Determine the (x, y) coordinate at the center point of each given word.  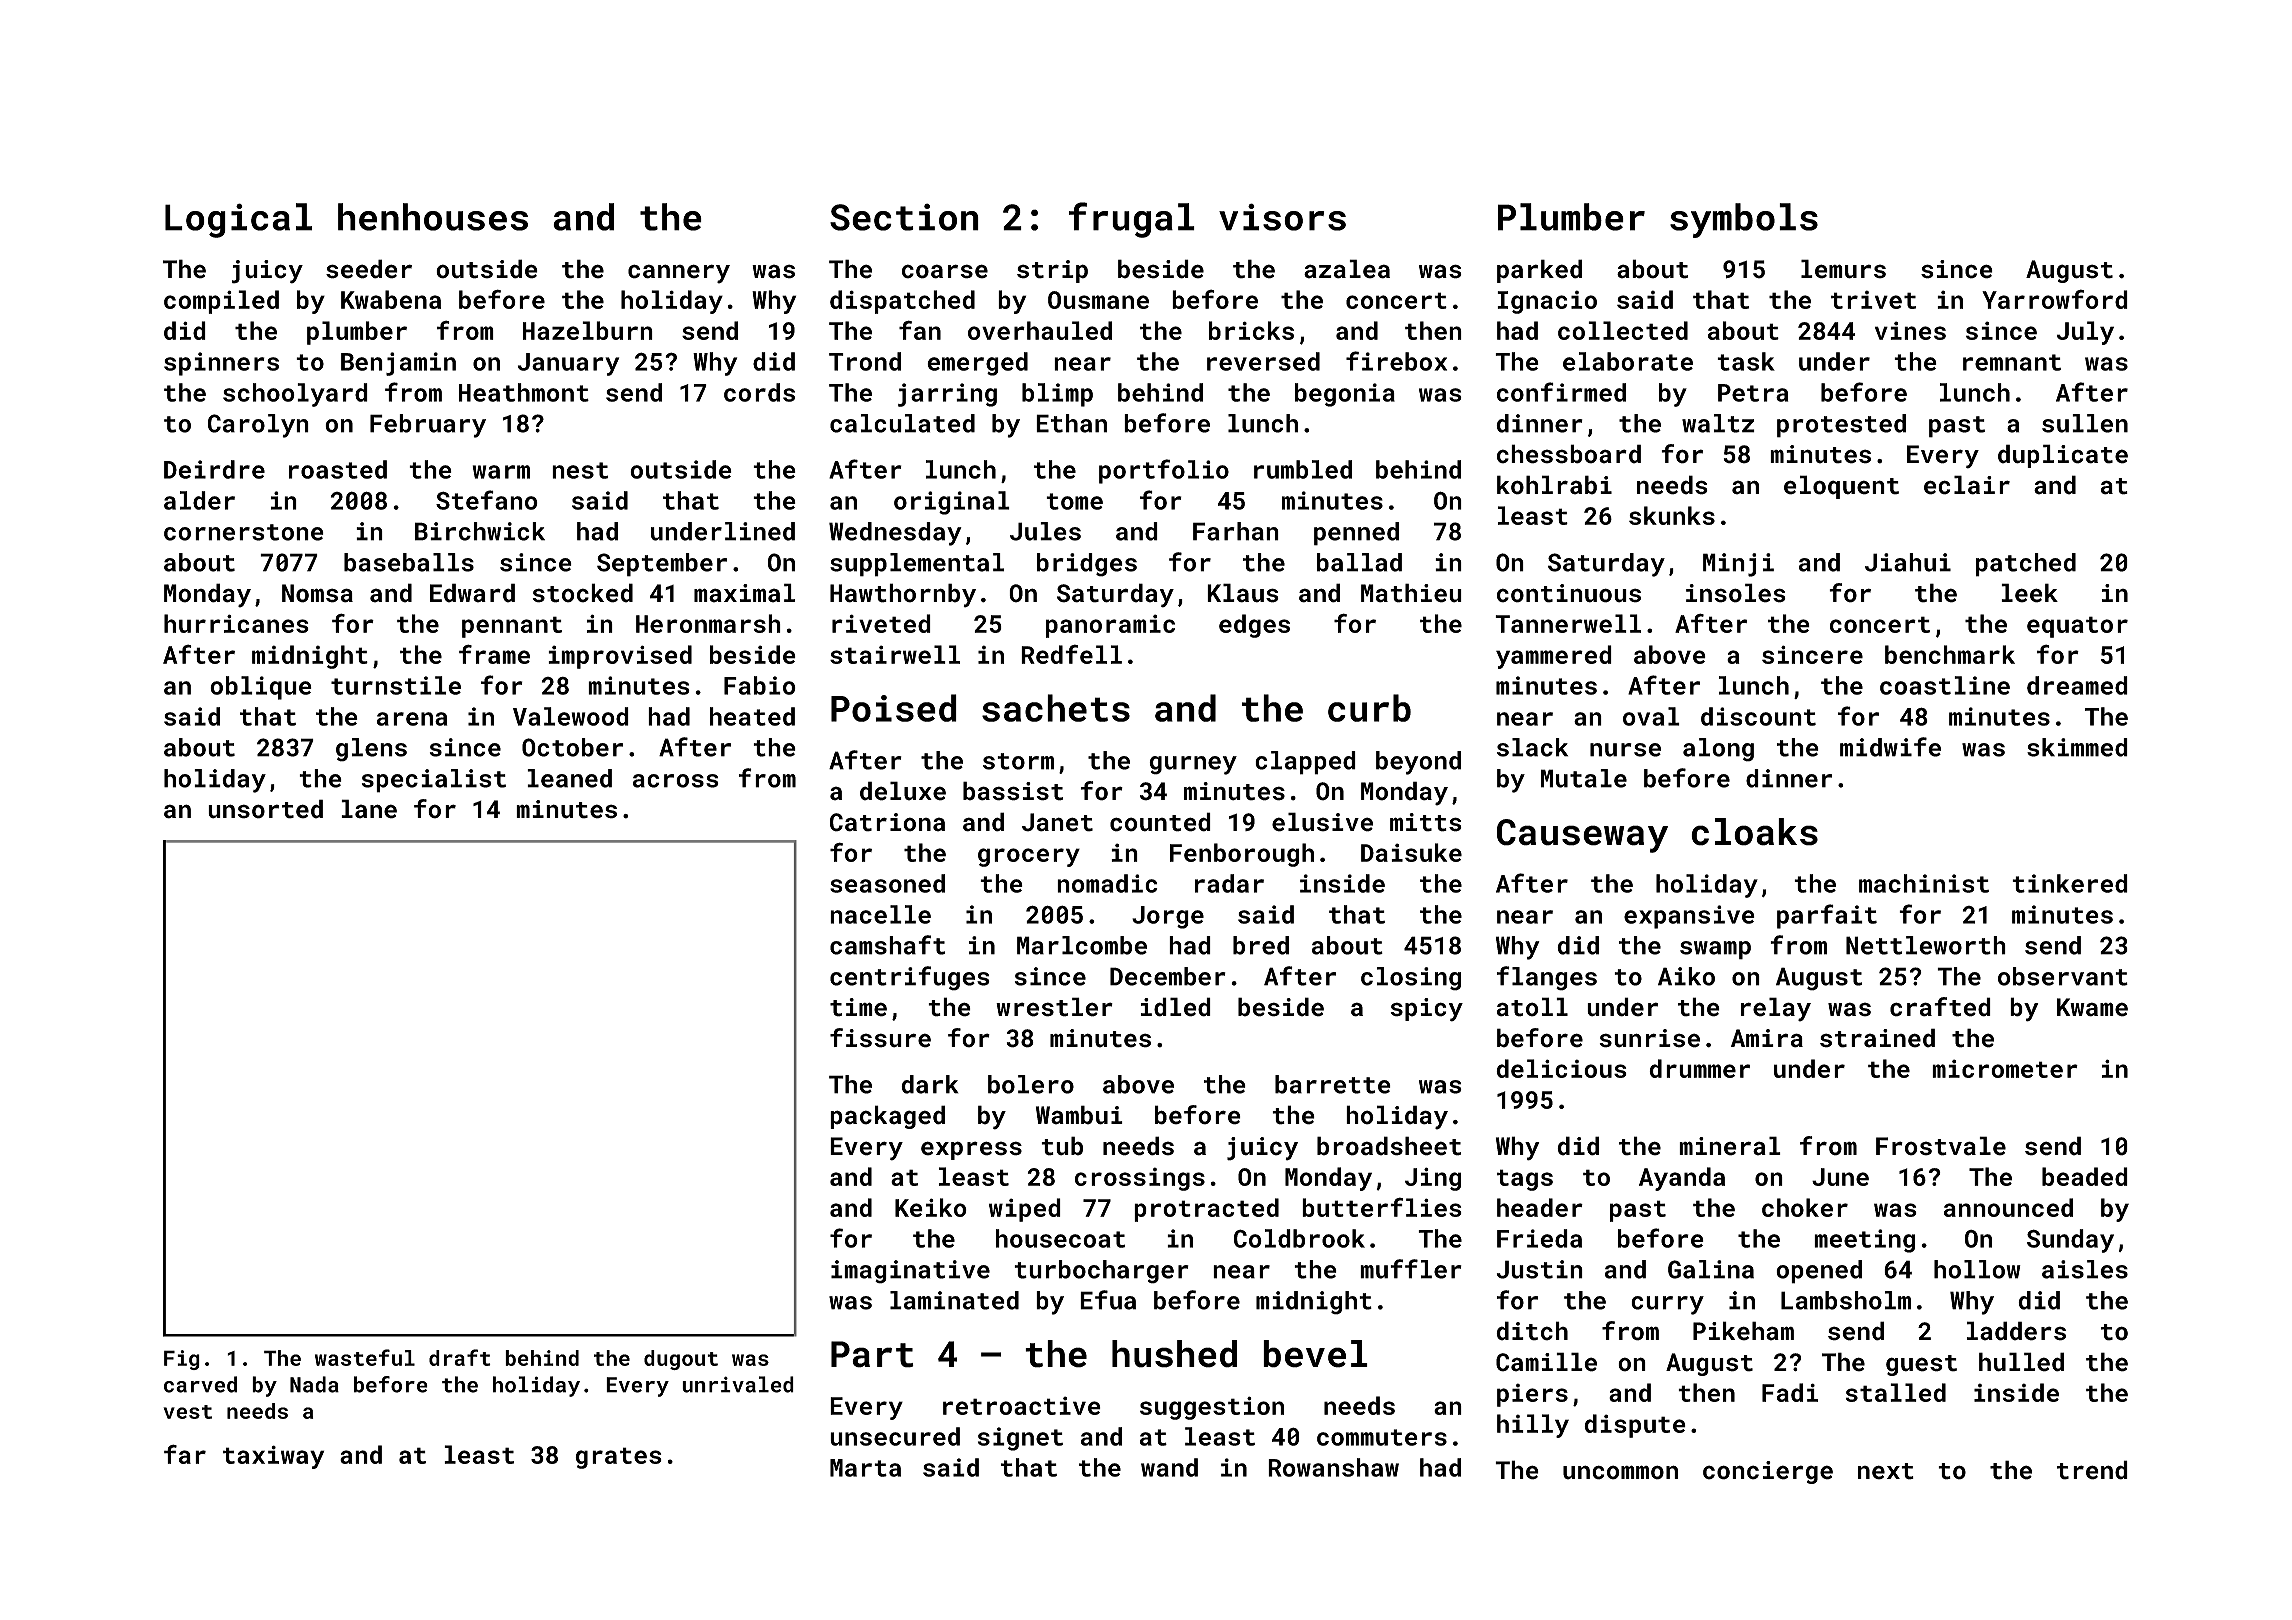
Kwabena (391, 299)
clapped (1305, 763)
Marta (865, 1468)
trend (2092, 1470)
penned (1356, 534)
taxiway (273, 1457)
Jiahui (1908, 562)
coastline (1945, 685)
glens (371, 750)
